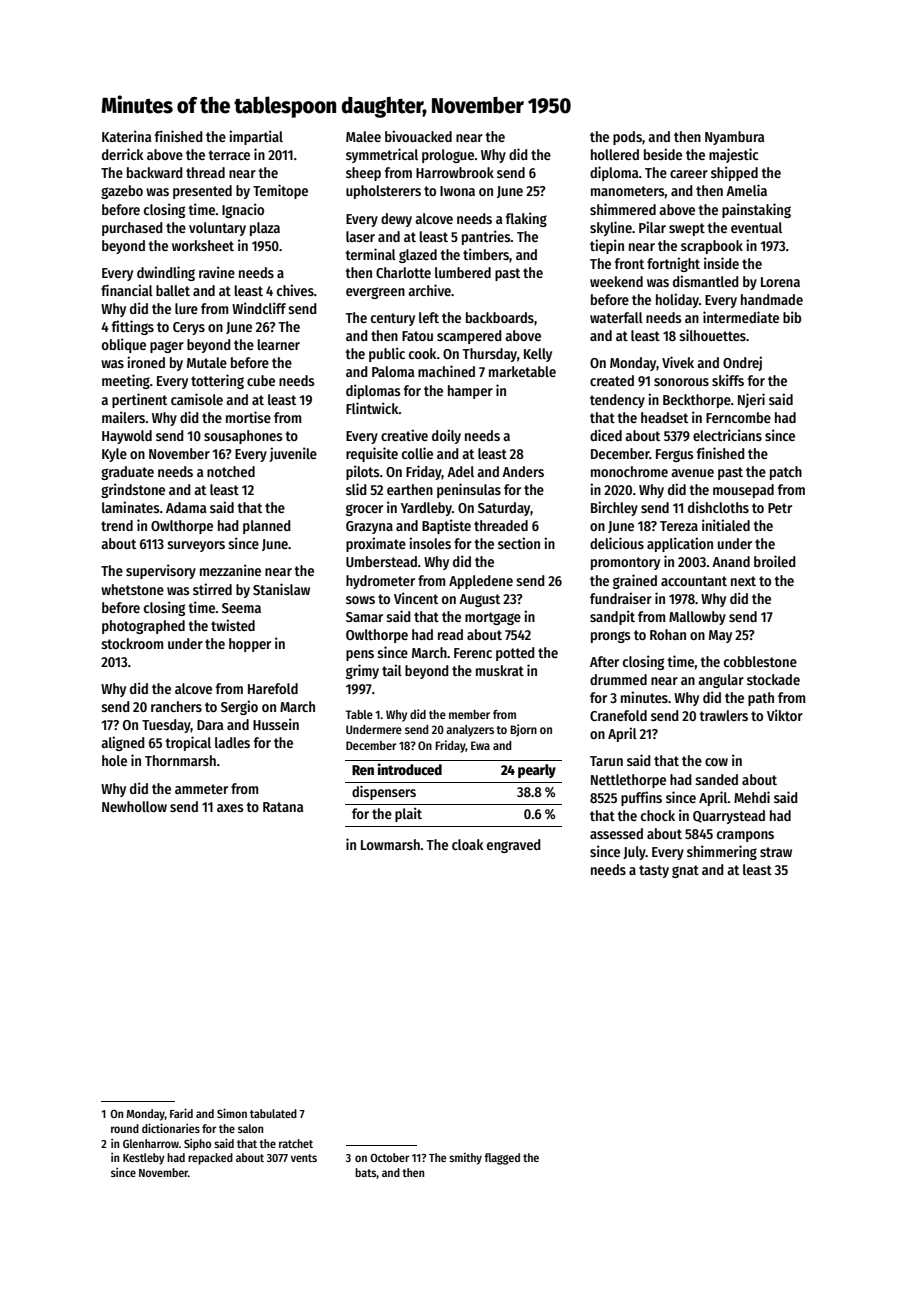  Describe the element at coordinates (465, 1158) in the page. I see `smithy` at that location.
